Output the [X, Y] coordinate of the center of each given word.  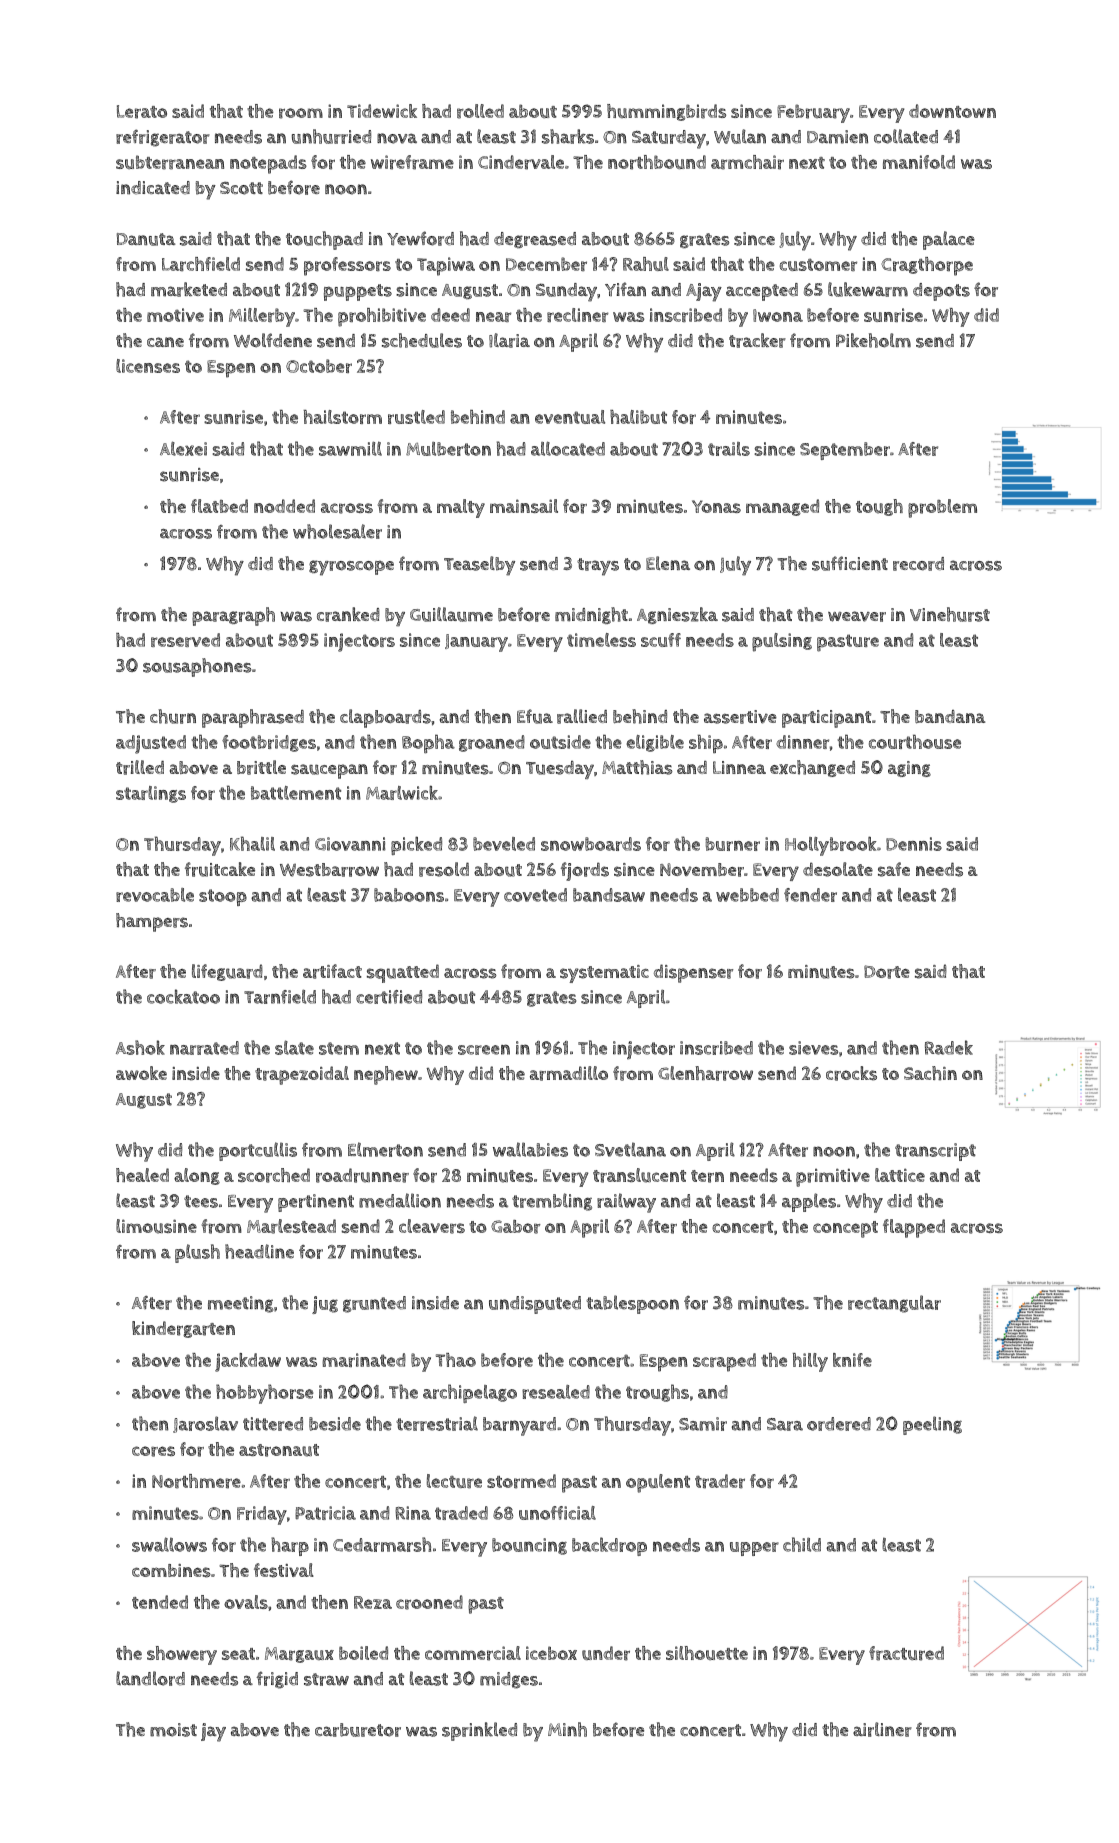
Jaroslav [205, 1424]
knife [852, 1360]
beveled [504, 844]
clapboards [385, 718]
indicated [153, 188]
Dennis [914, 844]
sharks [568, 136]
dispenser [693, 973]
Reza [373, 1602]
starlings [151, 794]
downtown [952, 111]
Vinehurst [950, 614]
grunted [374, 1304]
